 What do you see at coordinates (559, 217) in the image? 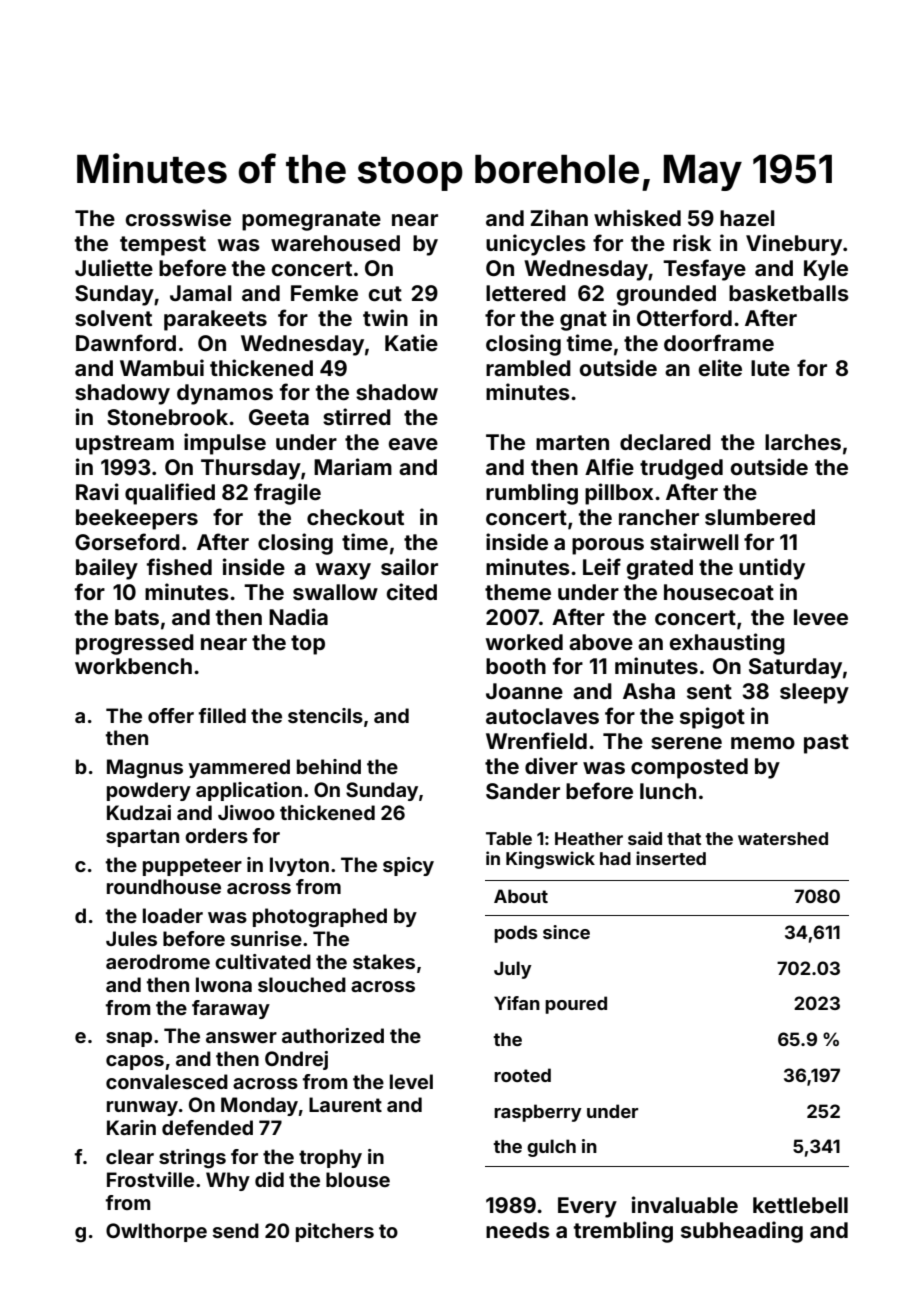
I see `Zihan` at bounding box center [559, 217].
